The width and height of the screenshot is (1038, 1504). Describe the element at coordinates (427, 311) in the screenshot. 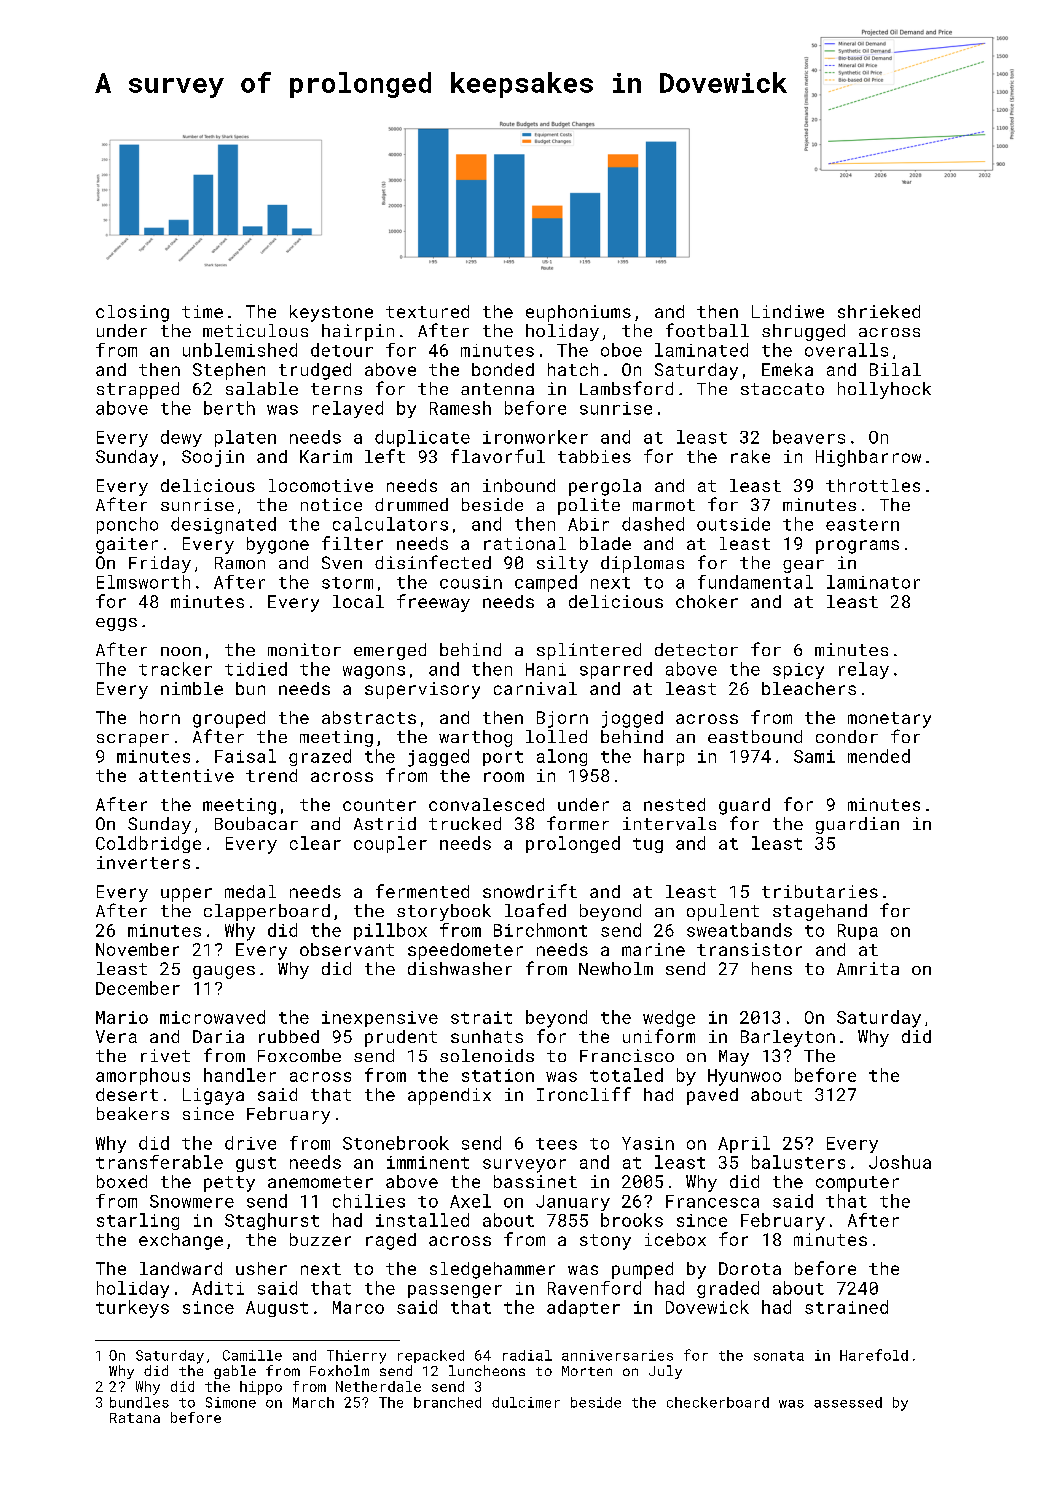

I see `textured` at that location.
